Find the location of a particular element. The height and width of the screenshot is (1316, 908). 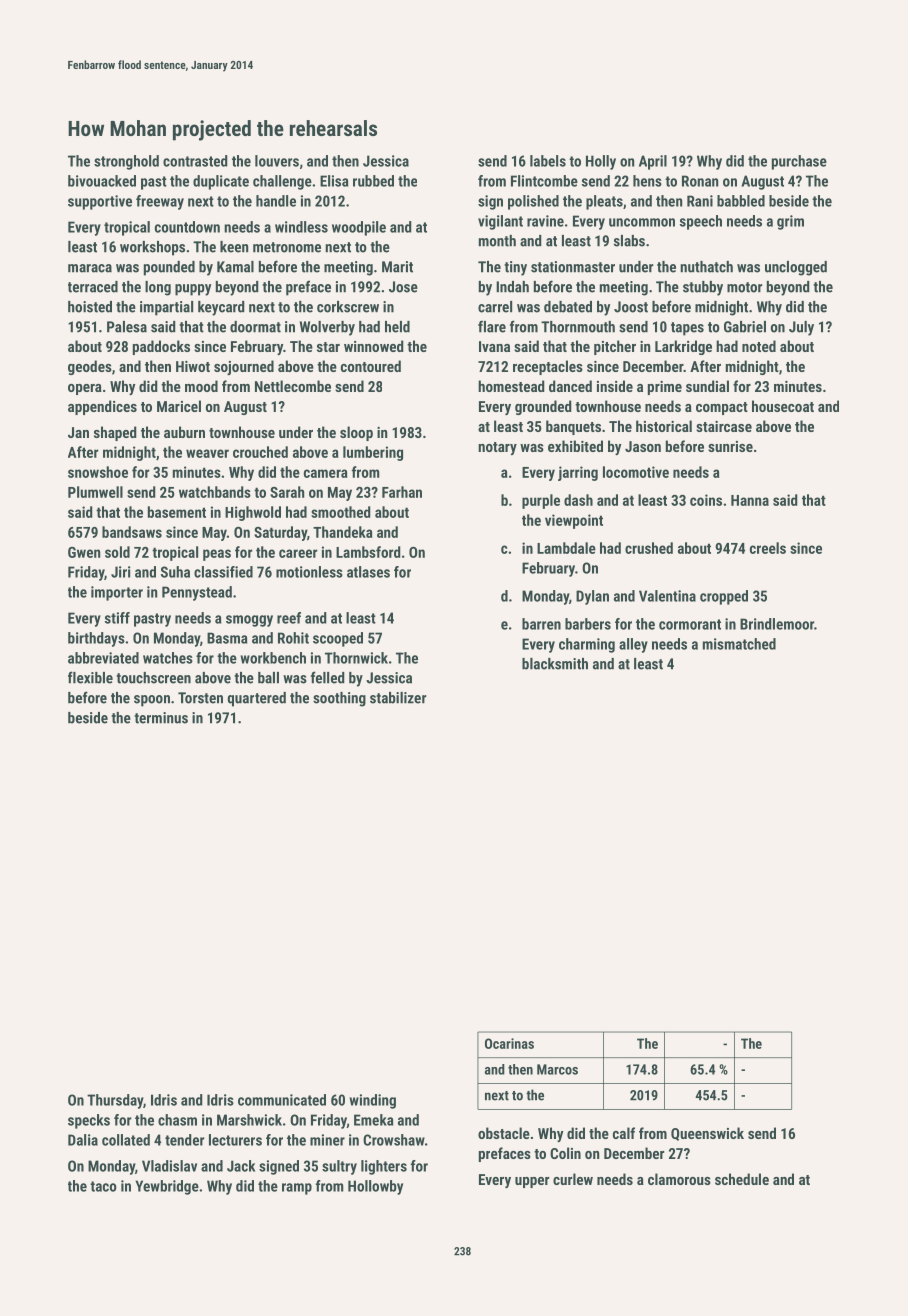

unclogged is located at coordinates (796, 268).
